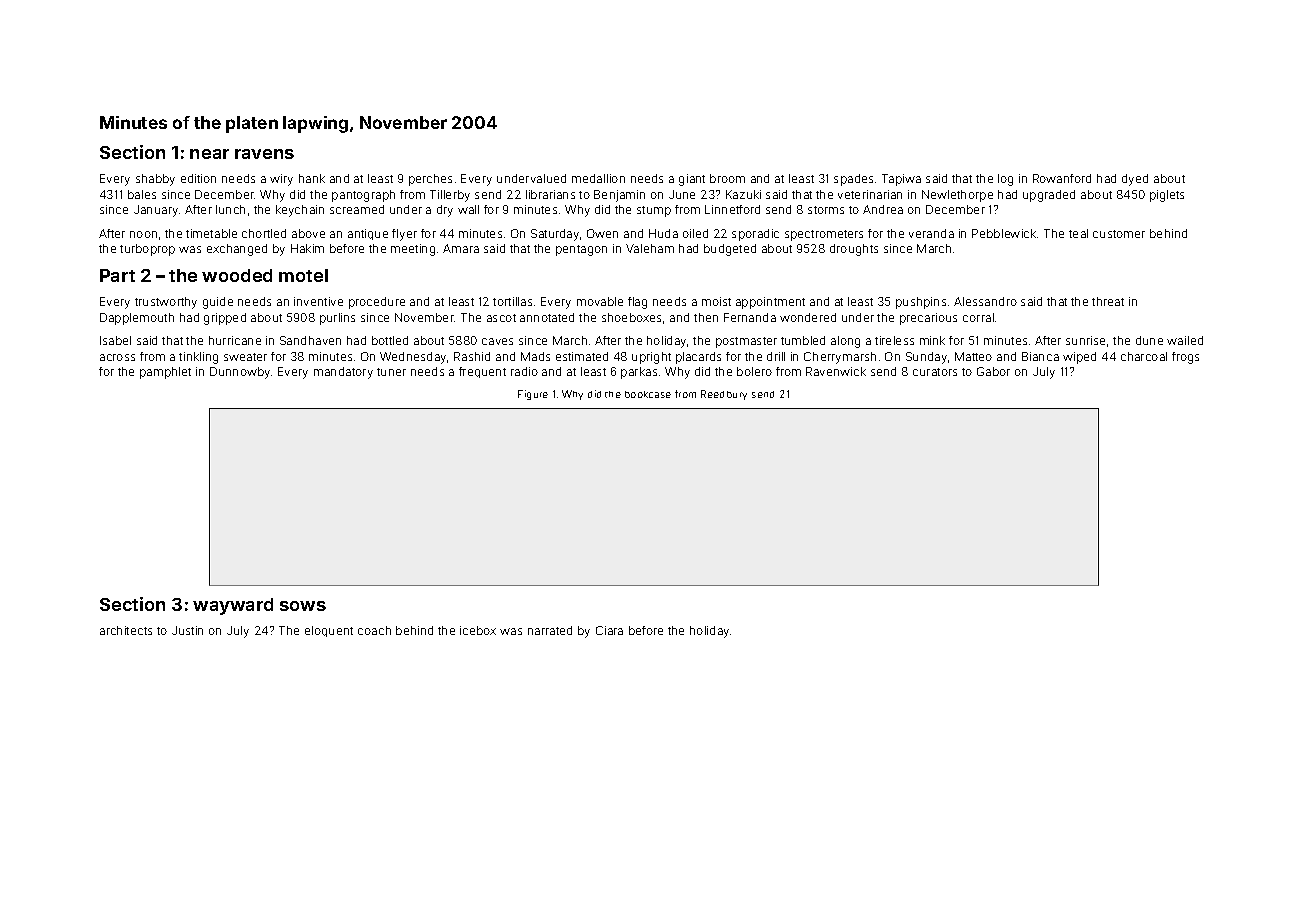 The width and height of the document is (1308, 924). What do you see at coordinates (165, 373) in the document?
I see `pamphlet` at bounding box center [165, 373].
